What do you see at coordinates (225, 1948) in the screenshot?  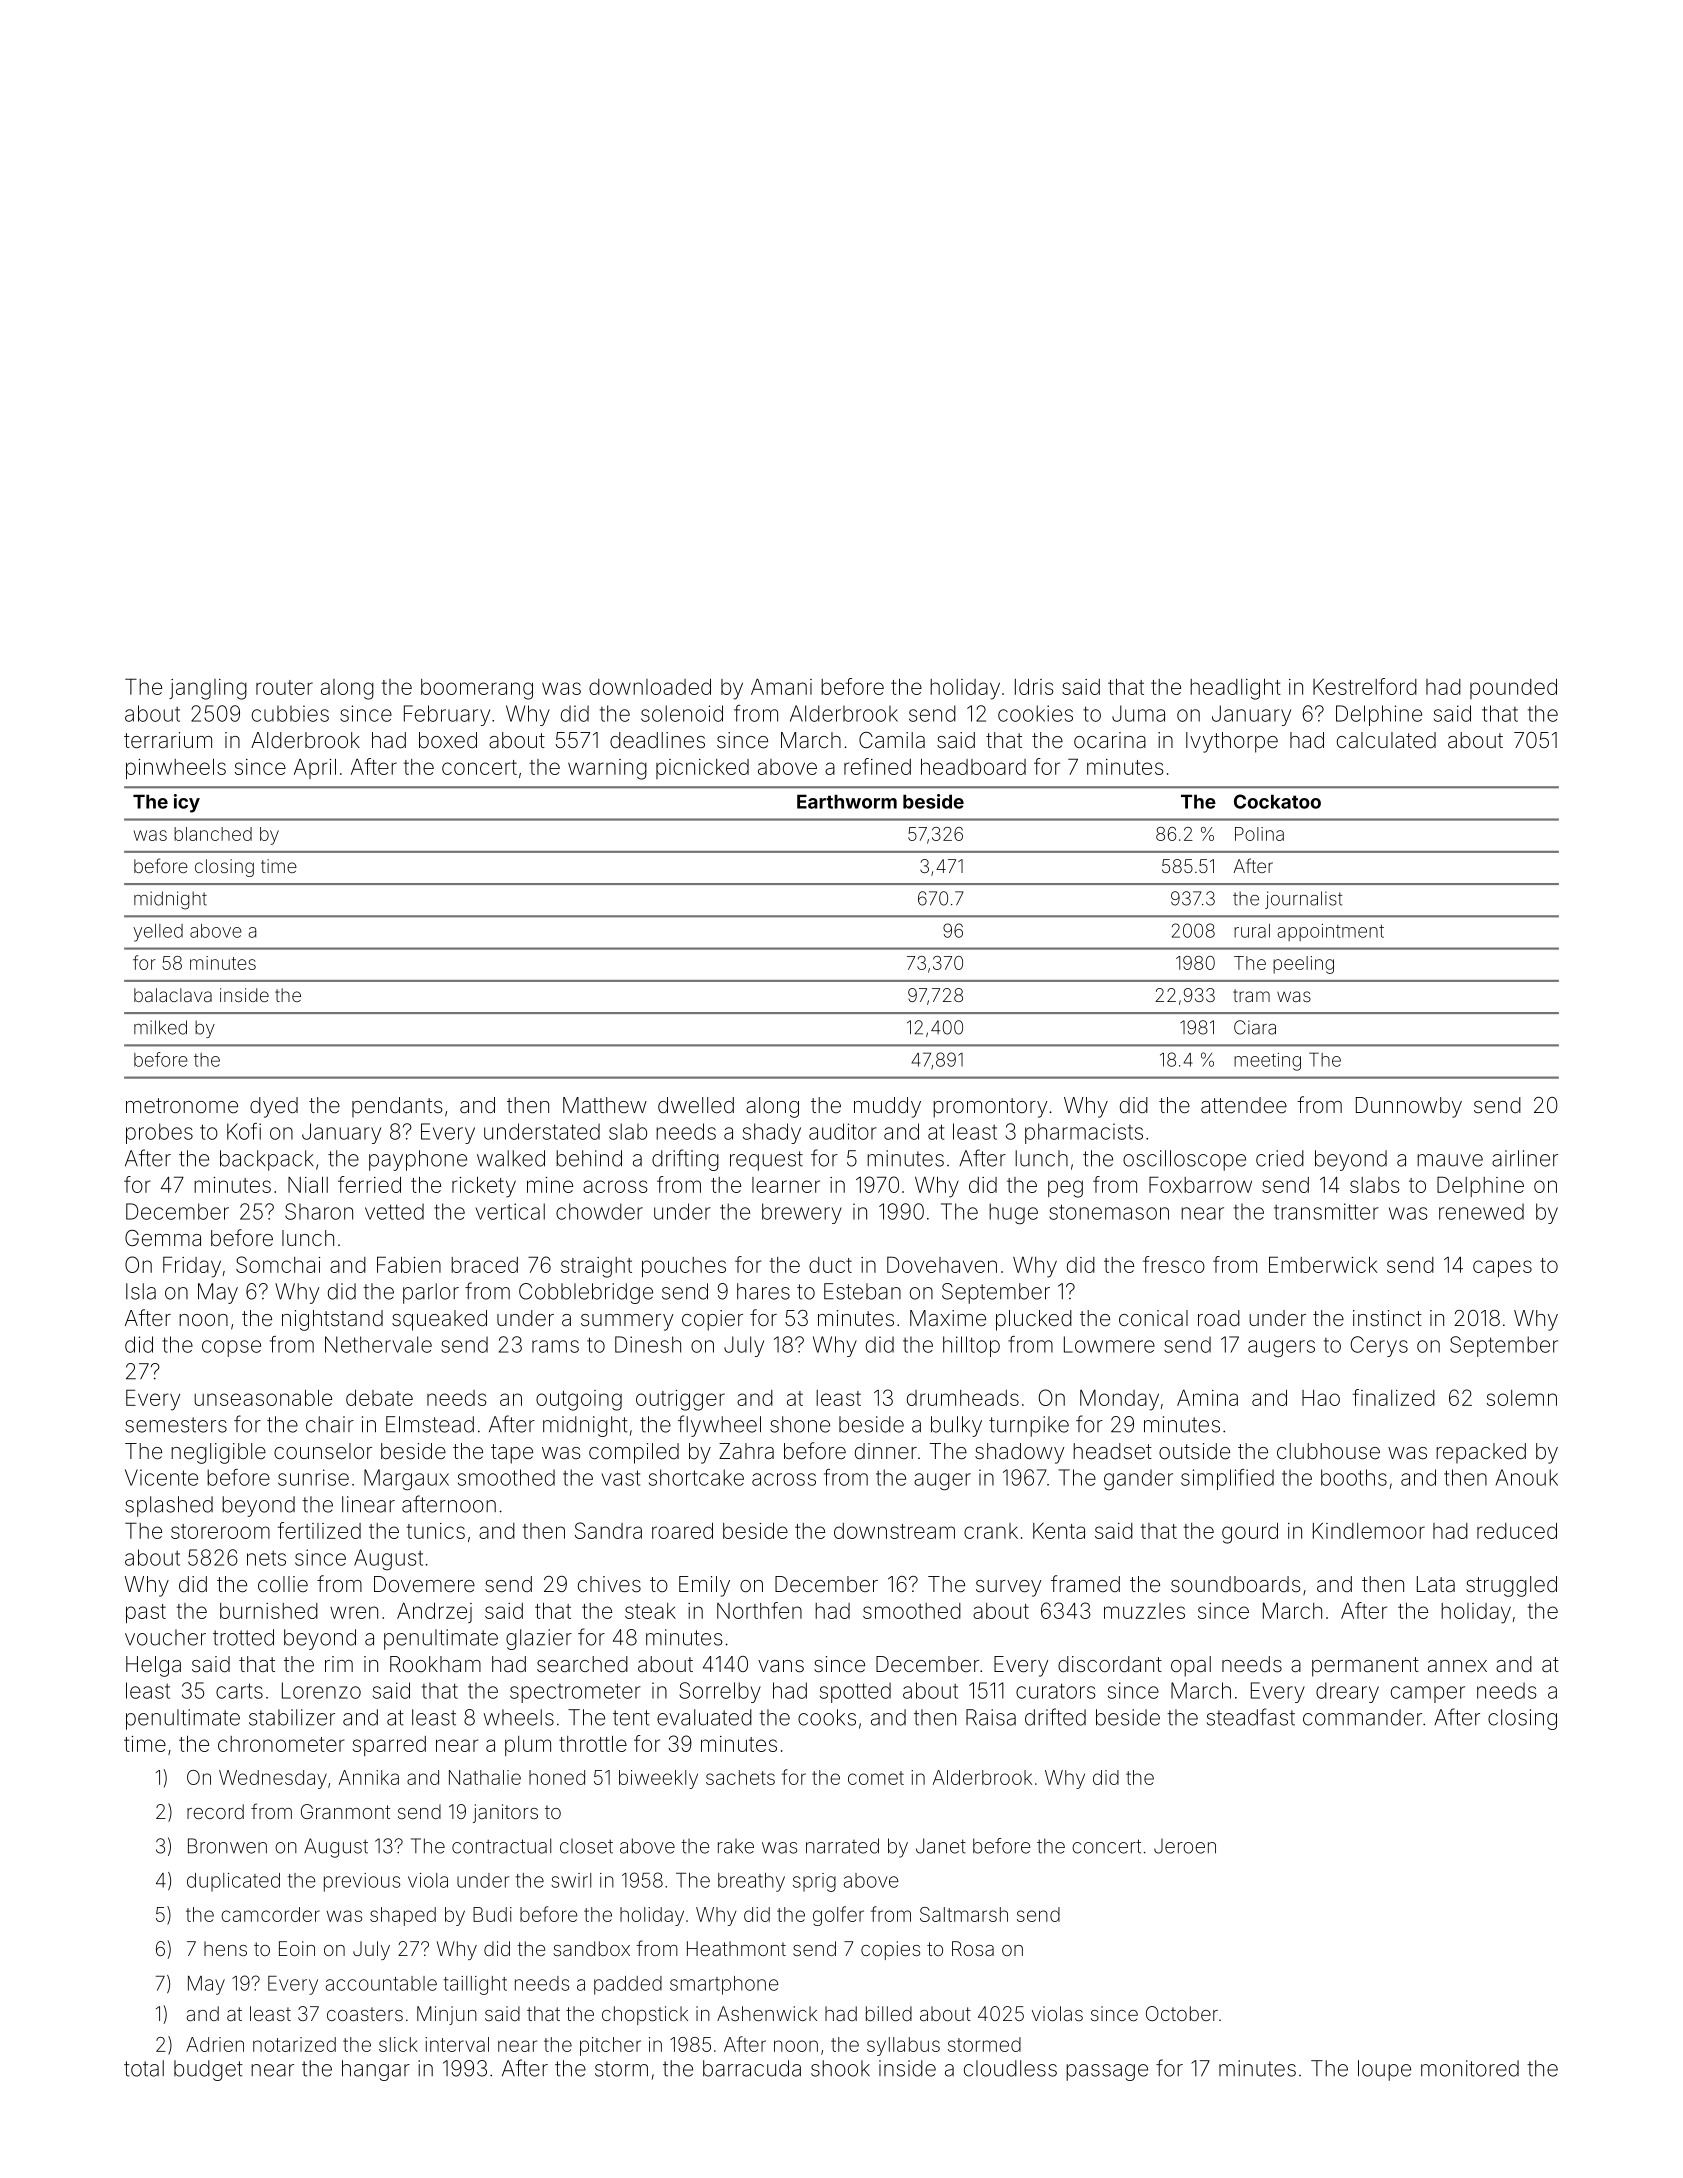 I see `hens` at bounding box center [225, 1948].
